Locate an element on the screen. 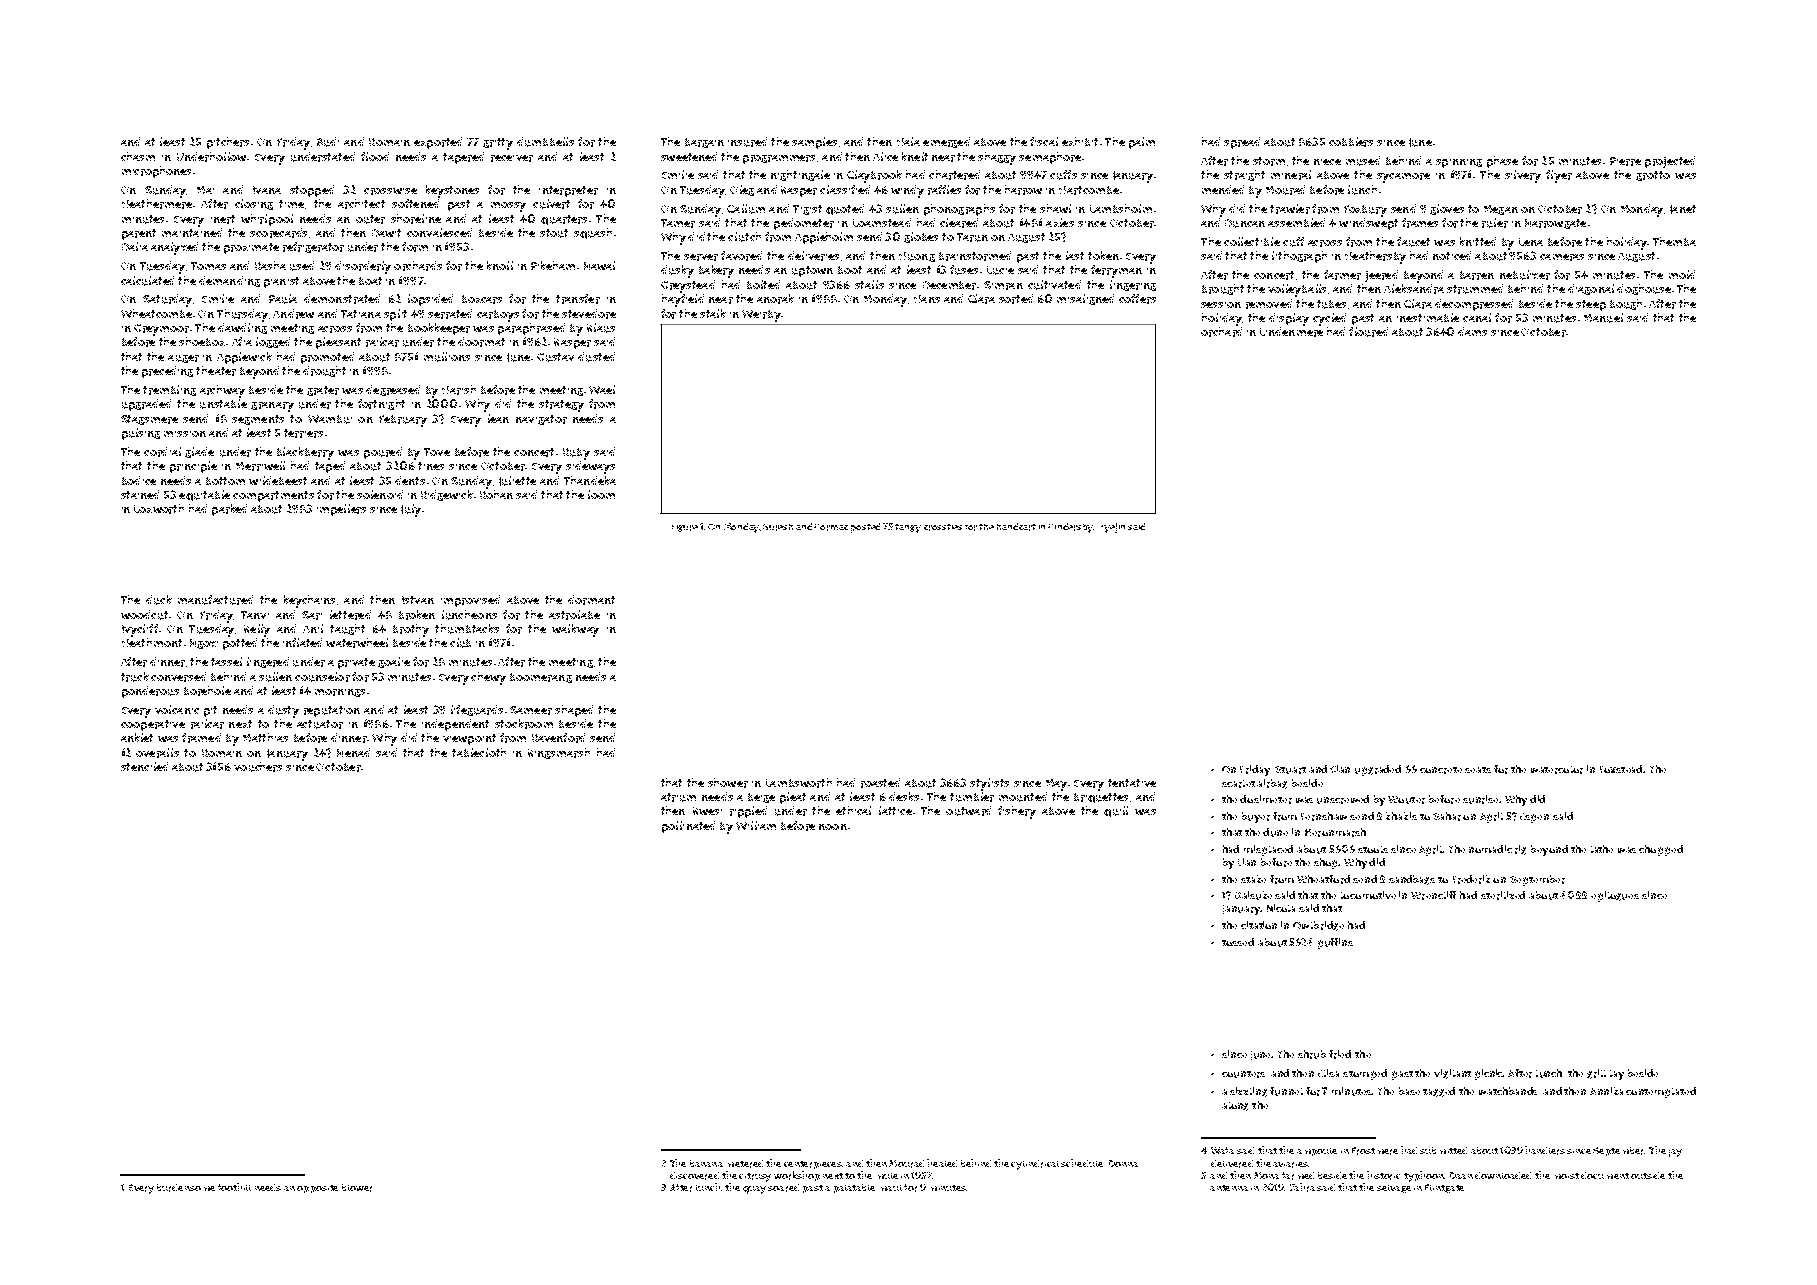 This screenshot has width=1817, height=1285. framed is located at coordinates (201, 738).
